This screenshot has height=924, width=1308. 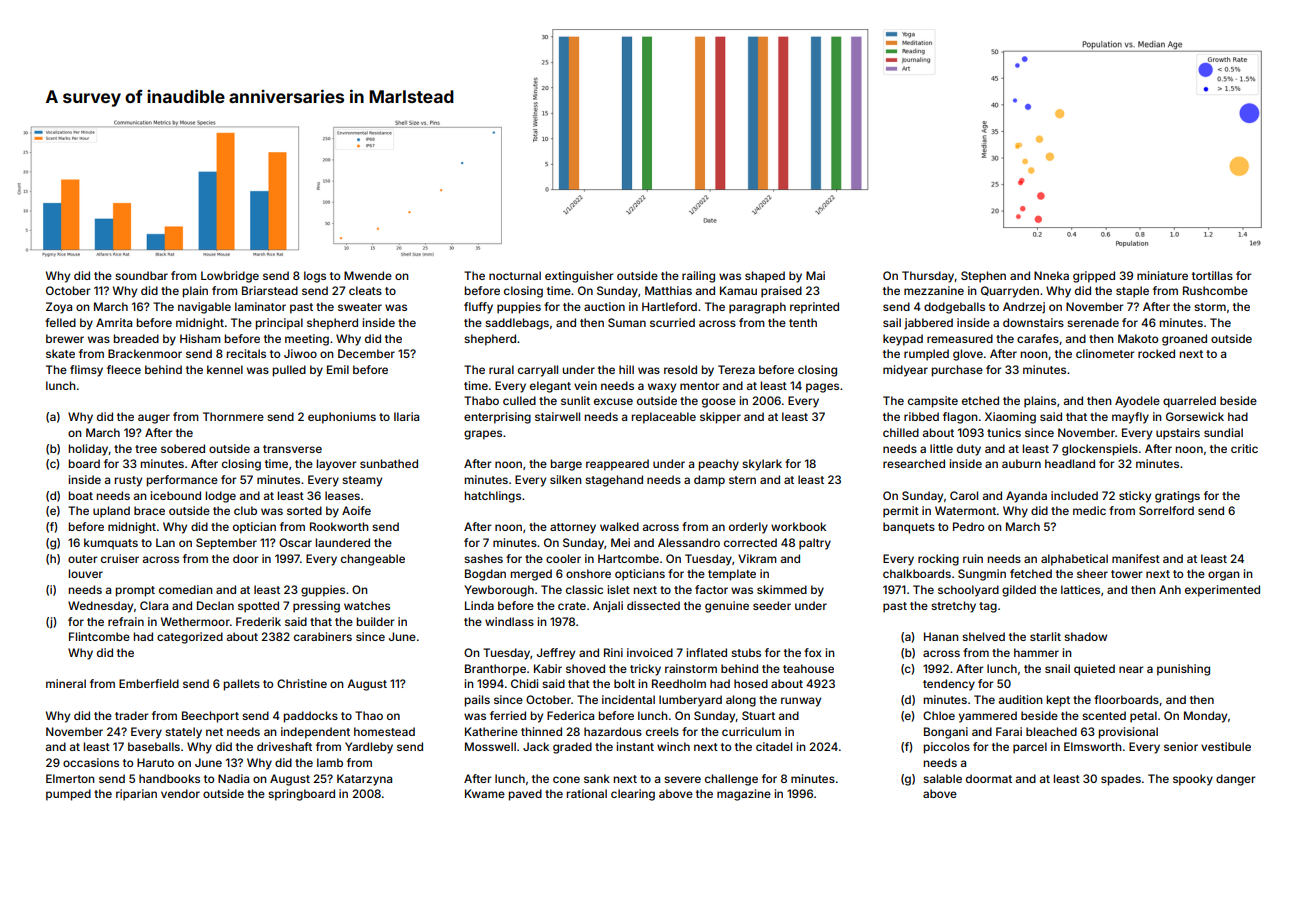 What do you see at coordinates (180, 793) in the screenshot?
I see `vendor` at bounding box center [180, 793].
